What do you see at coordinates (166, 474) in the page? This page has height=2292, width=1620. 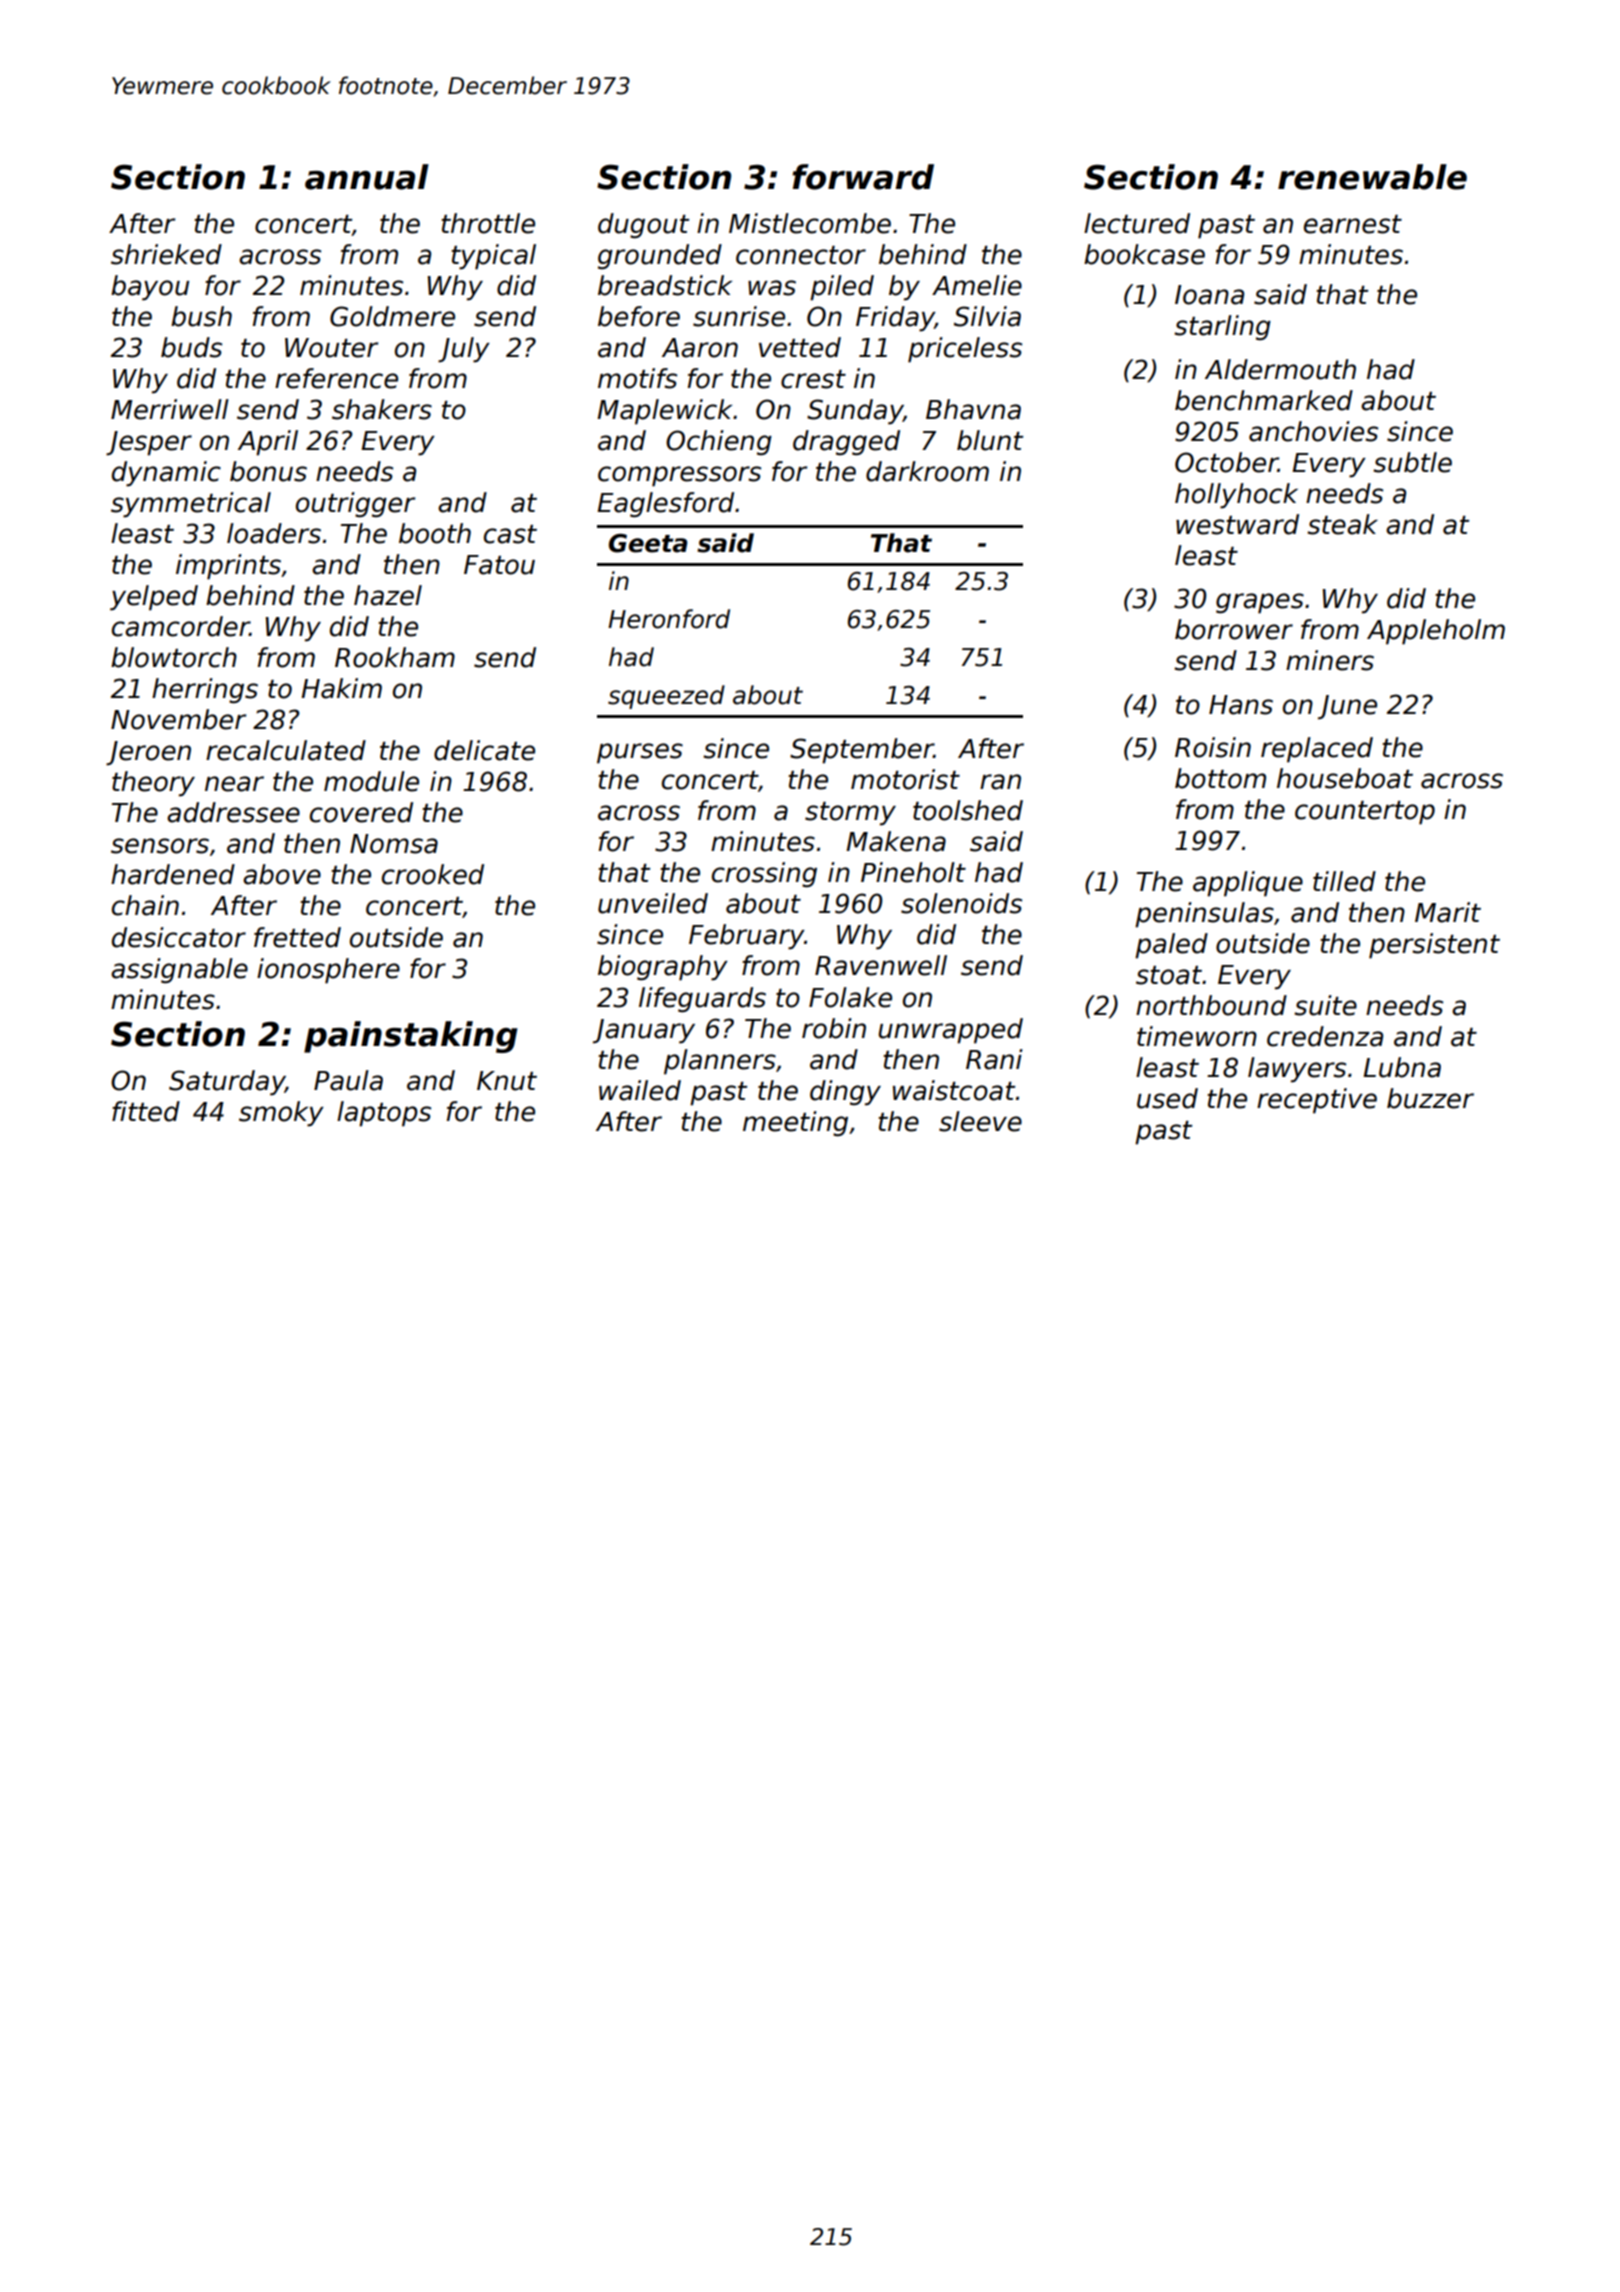 I see `dynamic` at bounding box center [166, 474].
